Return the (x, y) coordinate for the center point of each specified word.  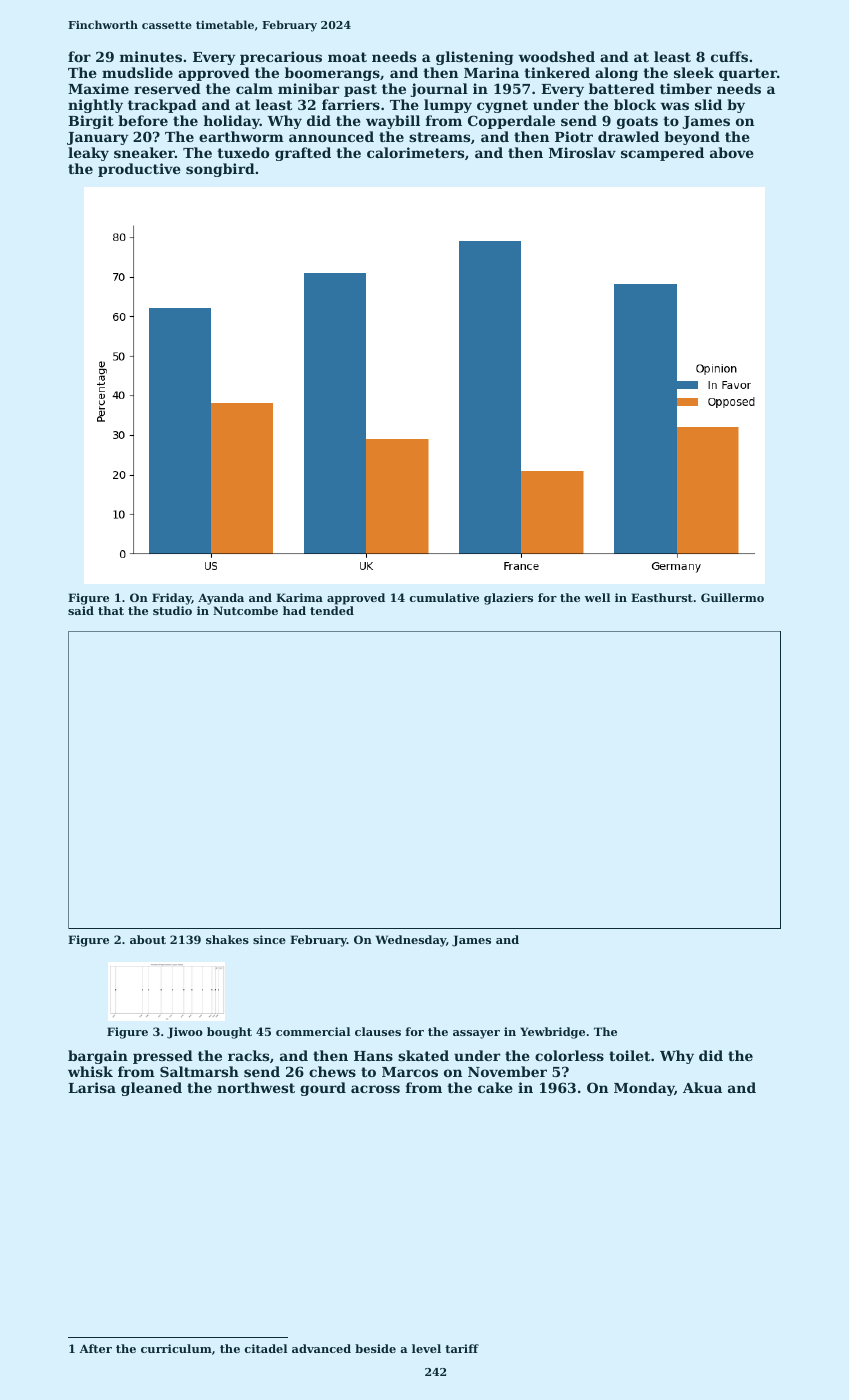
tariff (462, 1348)
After (96, 1348)
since (269, 939)
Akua (702, 1087)
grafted (303, 154)
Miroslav (582, 152)
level (426, 1348)
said (81, 610)
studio (172, 610)
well (597, 597)
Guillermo (732, 597)
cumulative (444, 597)
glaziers (508, 599)
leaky (88, 154)
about (148, 939)
